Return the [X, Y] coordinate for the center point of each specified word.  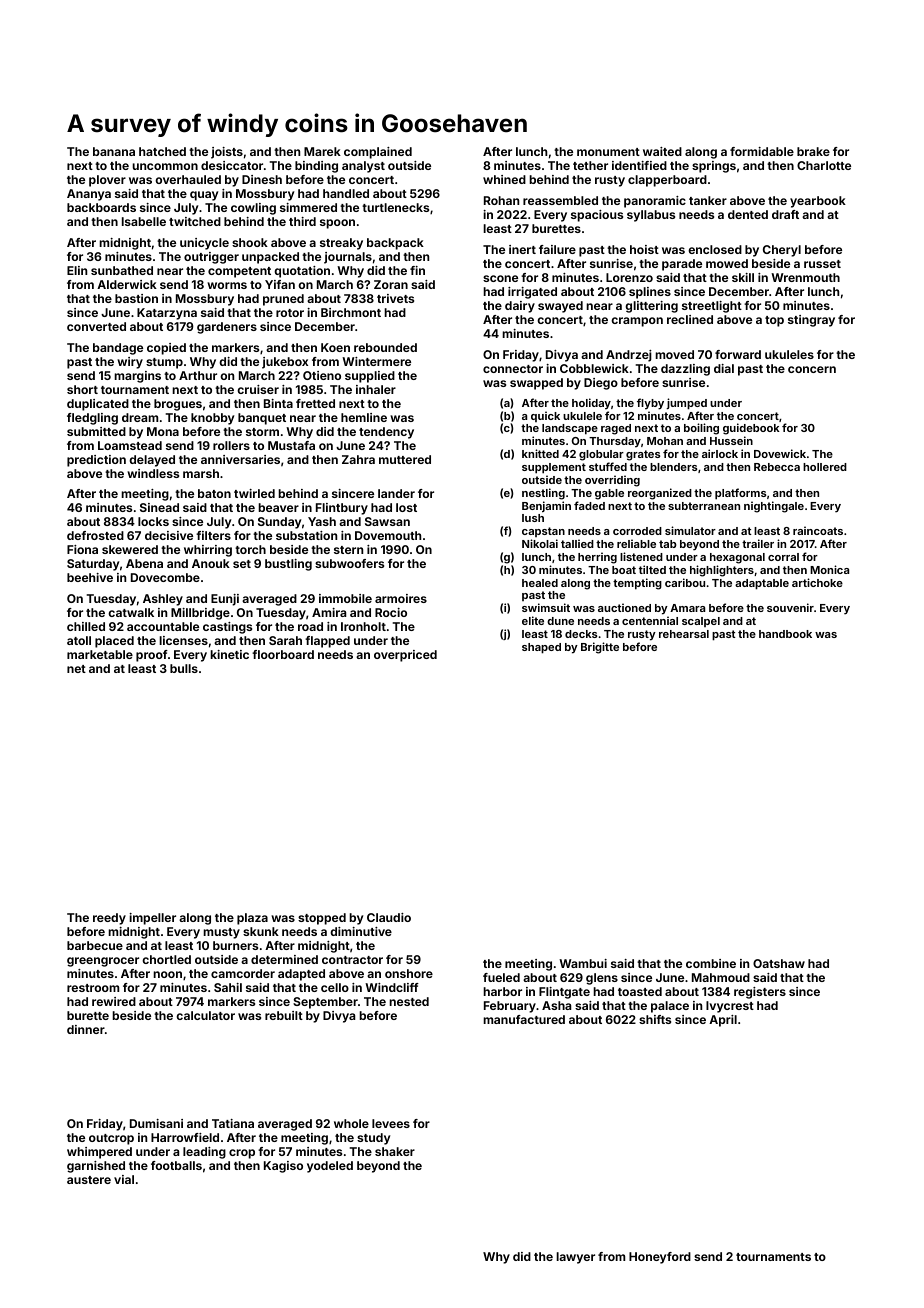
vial [124, 1179]
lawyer [575, 1258]
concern [812, 369]
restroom [93, 988]
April [723, 1021]
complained [378, 153]
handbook [785, 634]
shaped [541, 648]
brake [813, 151]
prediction [96, 461]
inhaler [376, 389]
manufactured [524, 1019]
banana [114, 151]
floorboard [283, 654]
